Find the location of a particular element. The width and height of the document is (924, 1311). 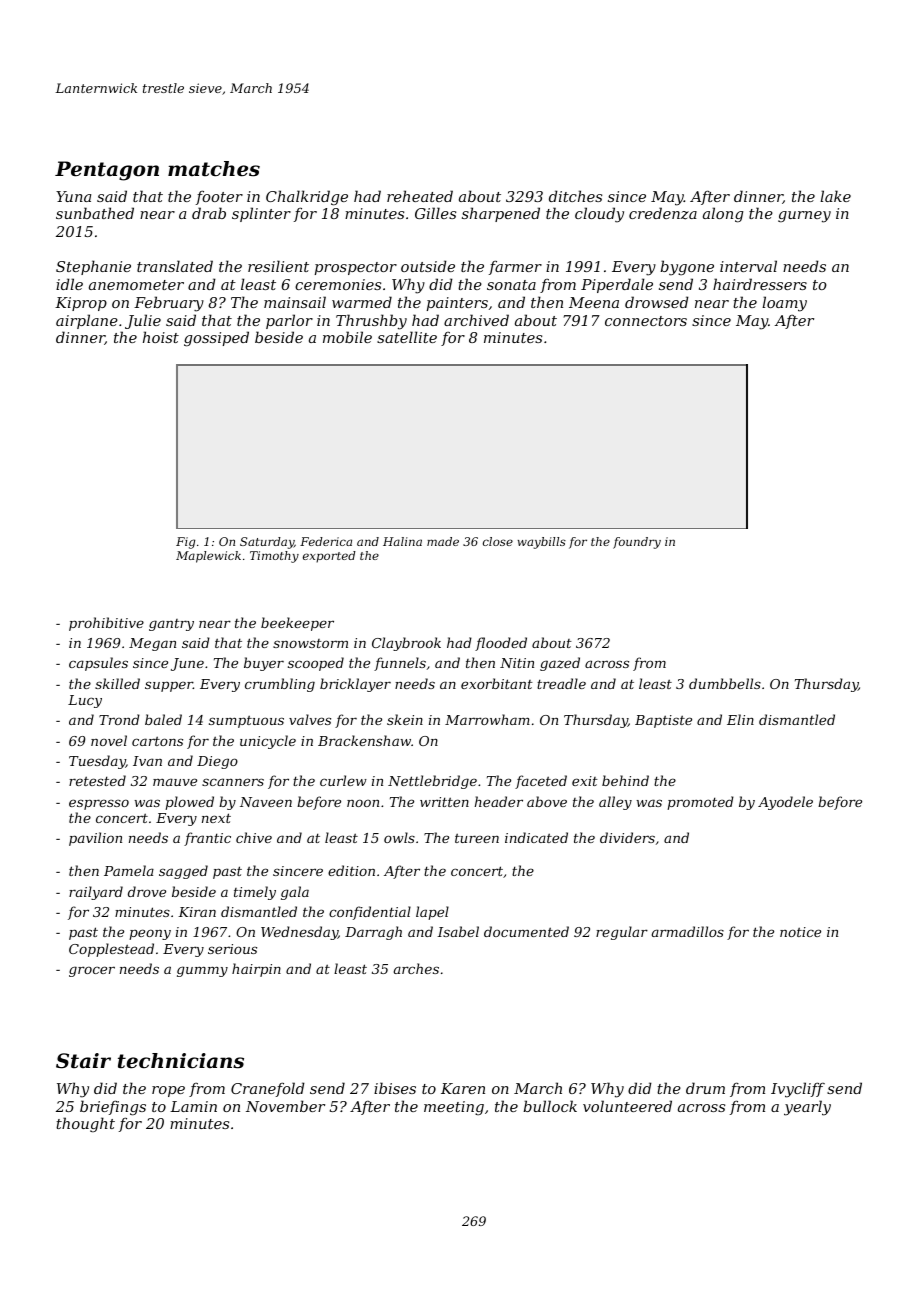

owls is located at coordinates (399, 837).
